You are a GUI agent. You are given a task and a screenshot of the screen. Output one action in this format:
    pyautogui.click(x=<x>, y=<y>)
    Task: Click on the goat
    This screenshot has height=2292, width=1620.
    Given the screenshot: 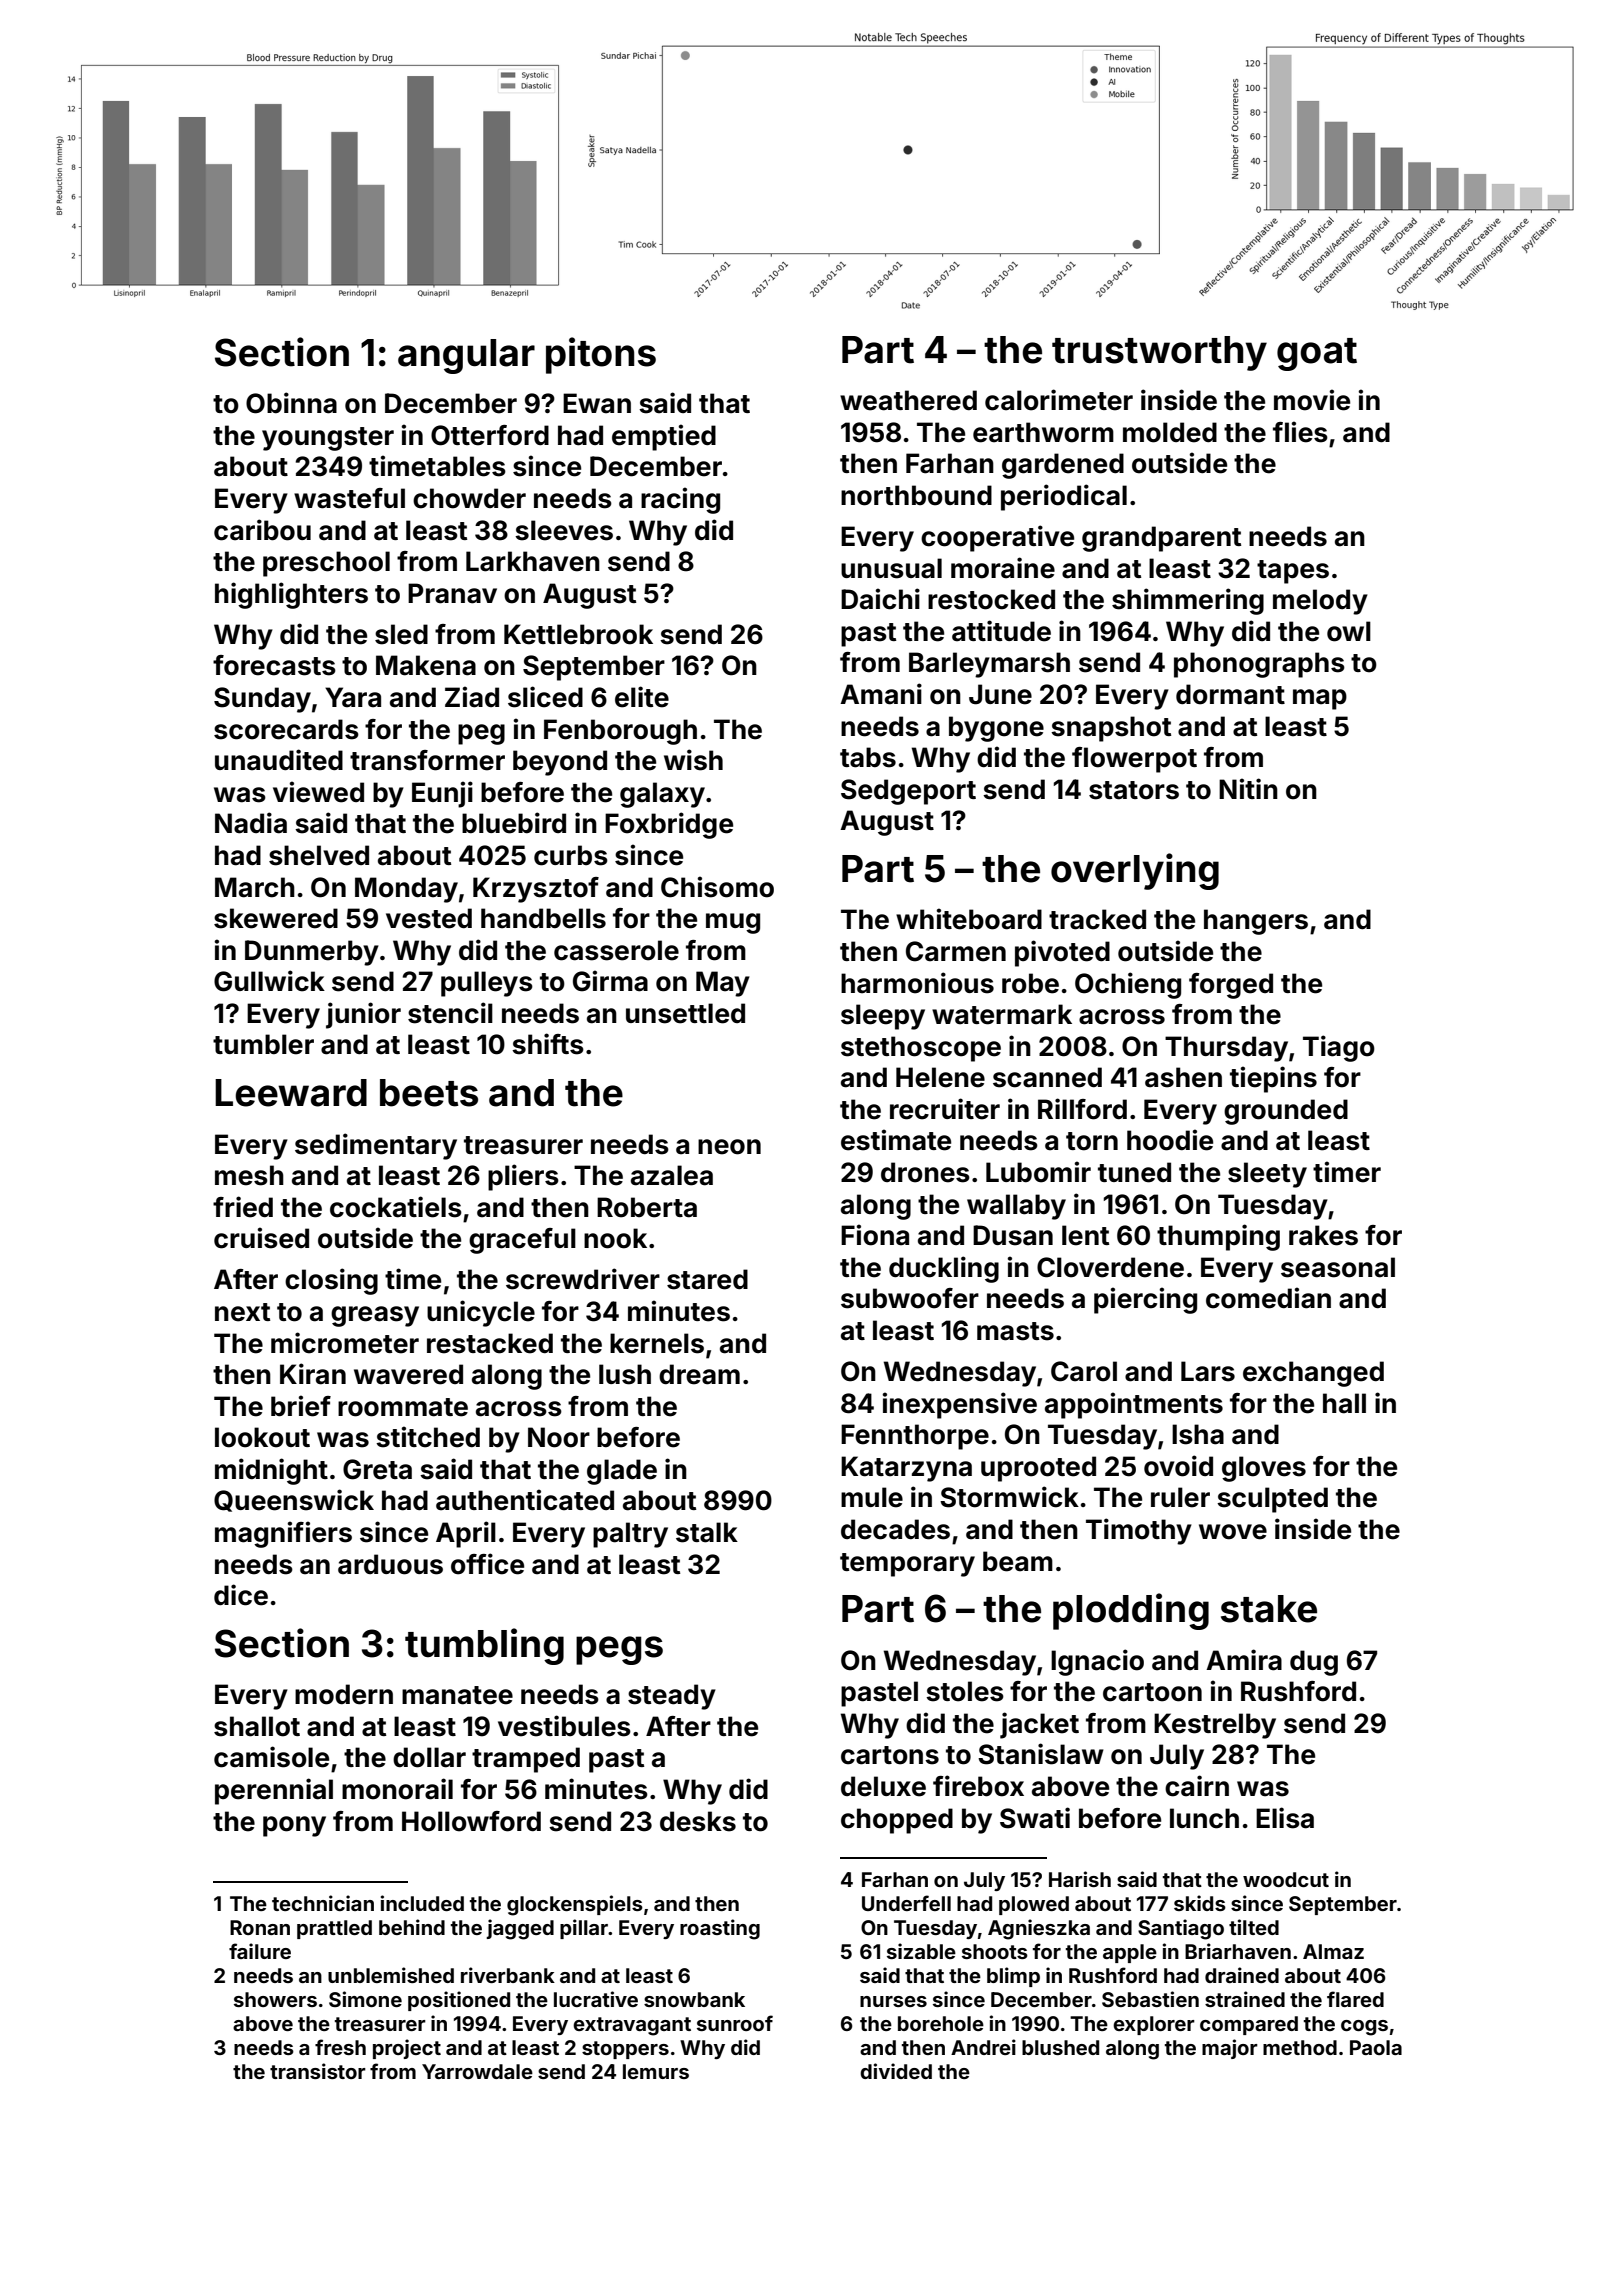 What is the action you would take?
    pyautogui.click(x=1317, y=354)
